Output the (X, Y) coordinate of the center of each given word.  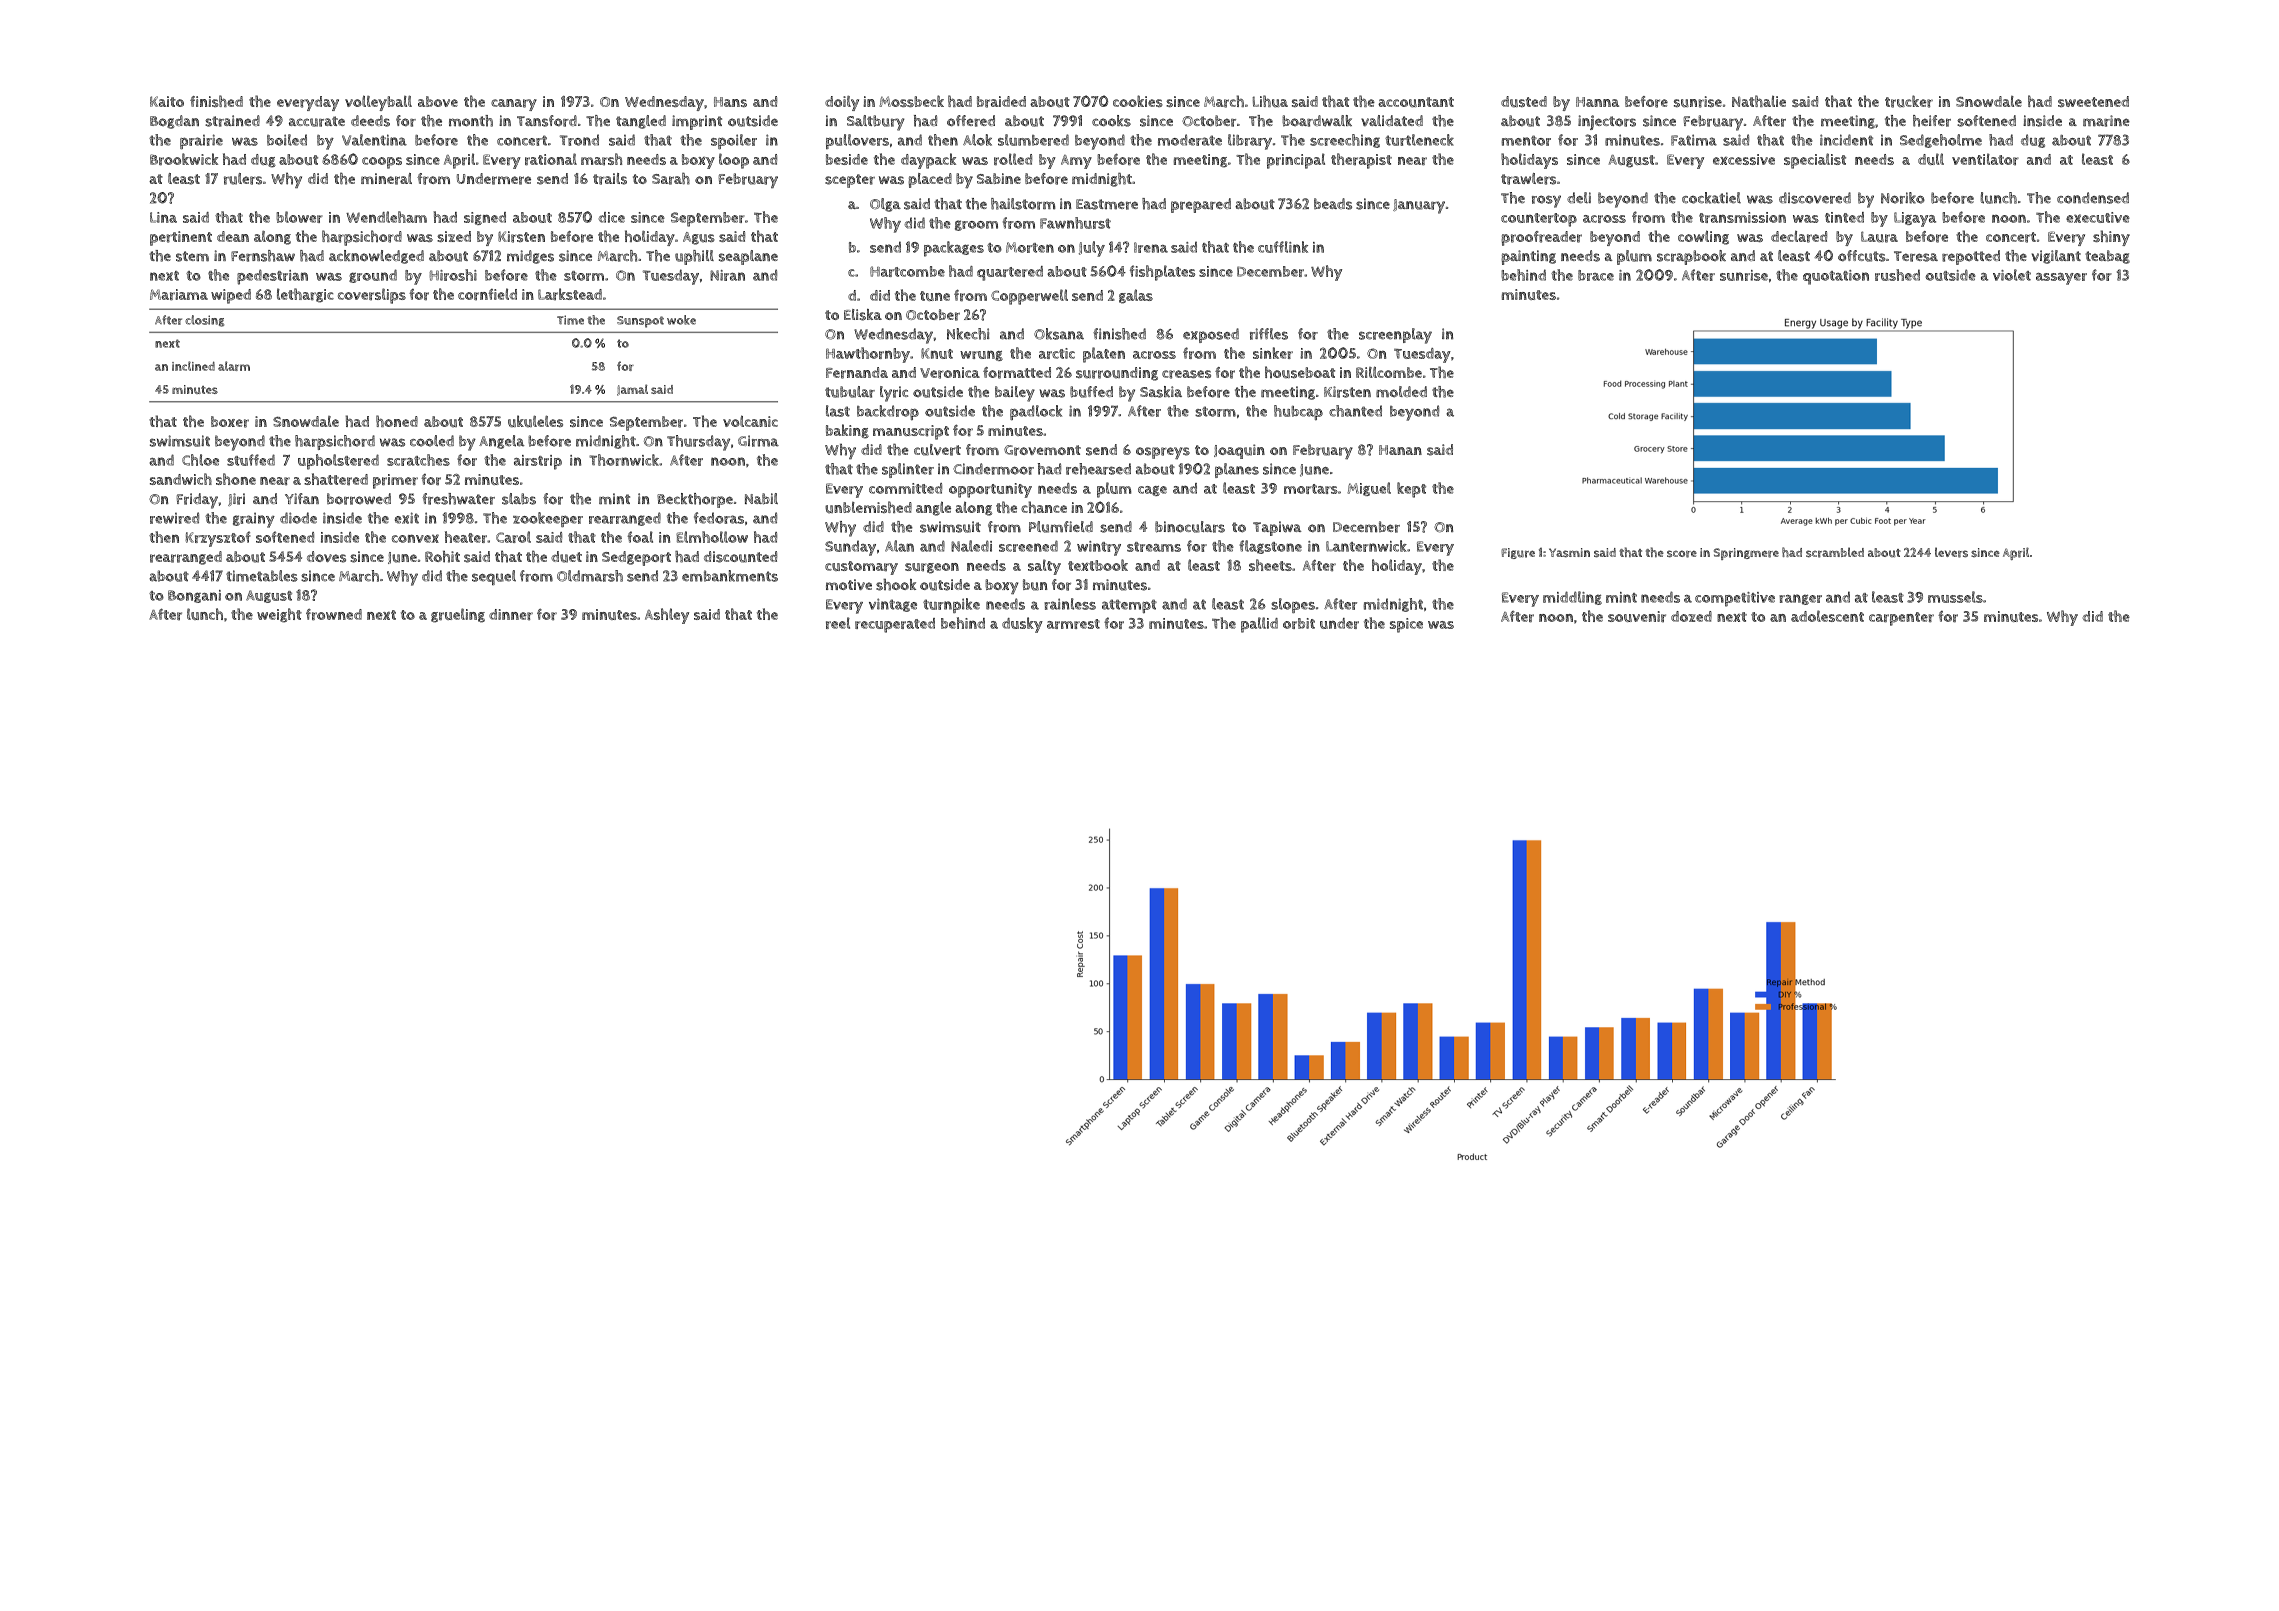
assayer (2061, 279)
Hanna (1597, 102)
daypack (928, 161)
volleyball (378, 103)
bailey (1015, 394)
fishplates (1162, 273)
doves (326, 557)
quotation (1836, 277)
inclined (193, 366)
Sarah (671, 179)
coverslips (372, 296)
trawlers (1528, 179)
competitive (1735, 599)
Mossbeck (911, 101)
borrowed (359, 499)
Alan (899, 546)
